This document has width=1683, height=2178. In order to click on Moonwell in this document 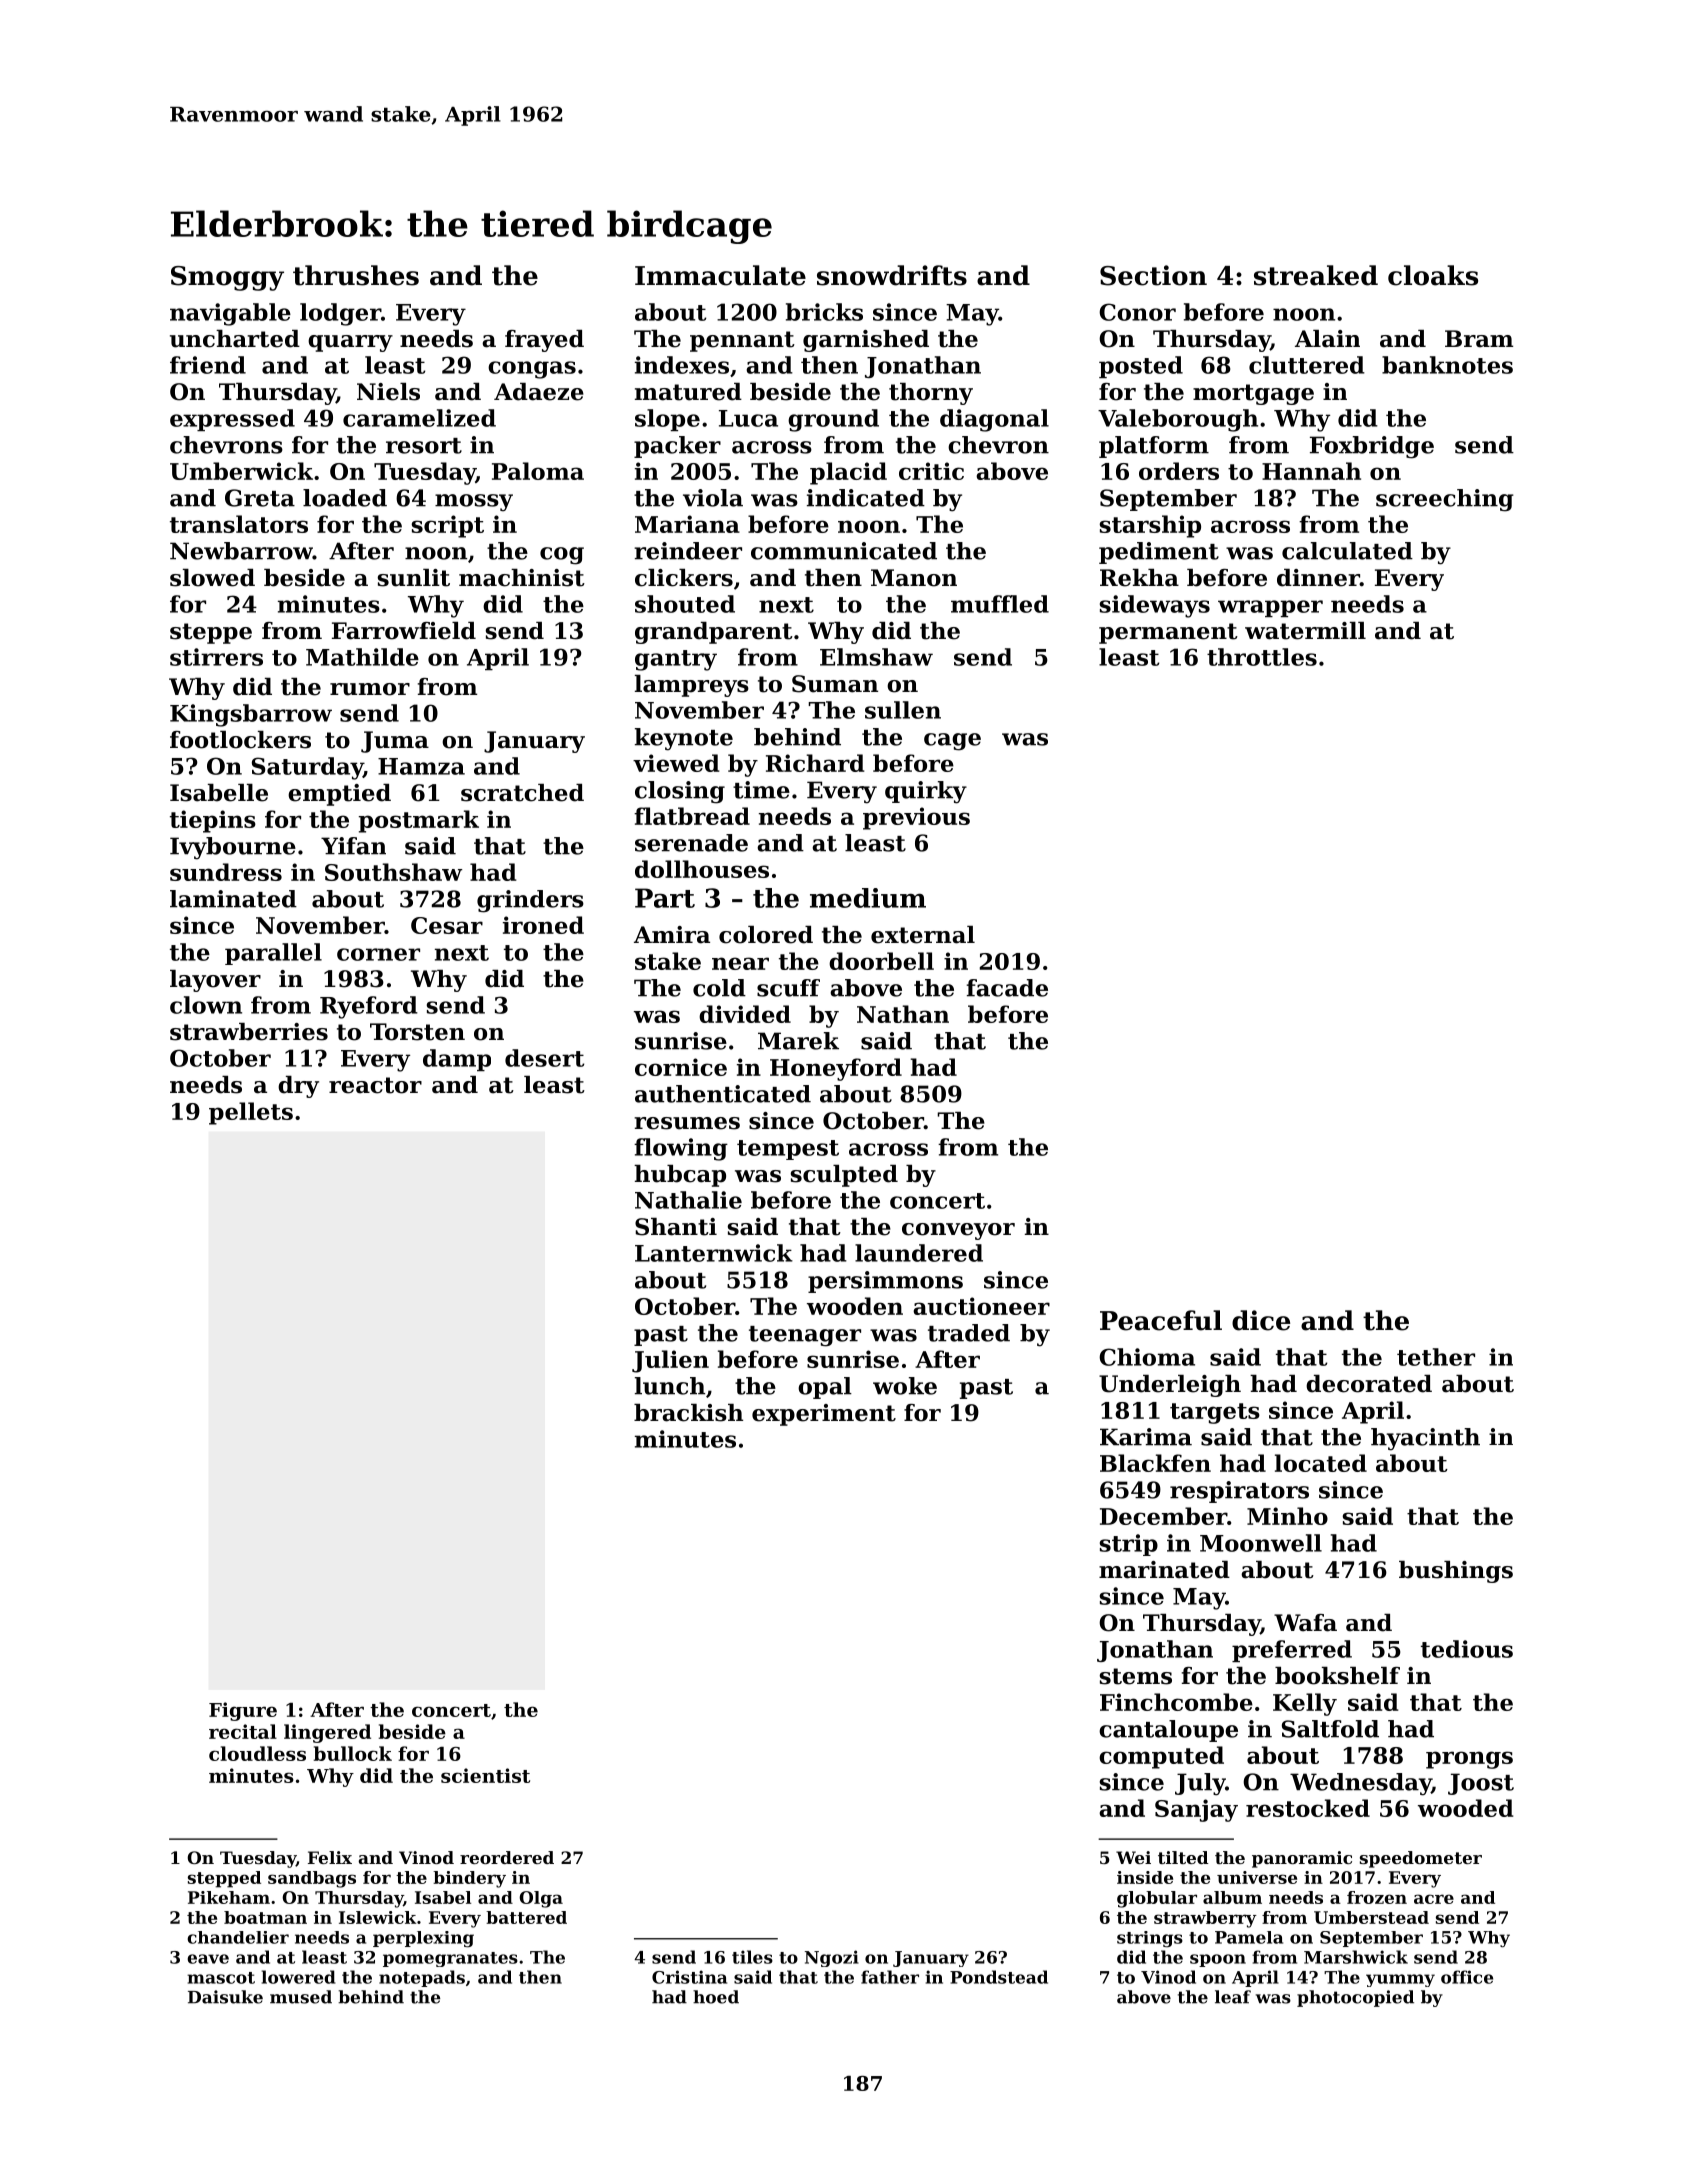, I will do `click(1261, 1543)`.
